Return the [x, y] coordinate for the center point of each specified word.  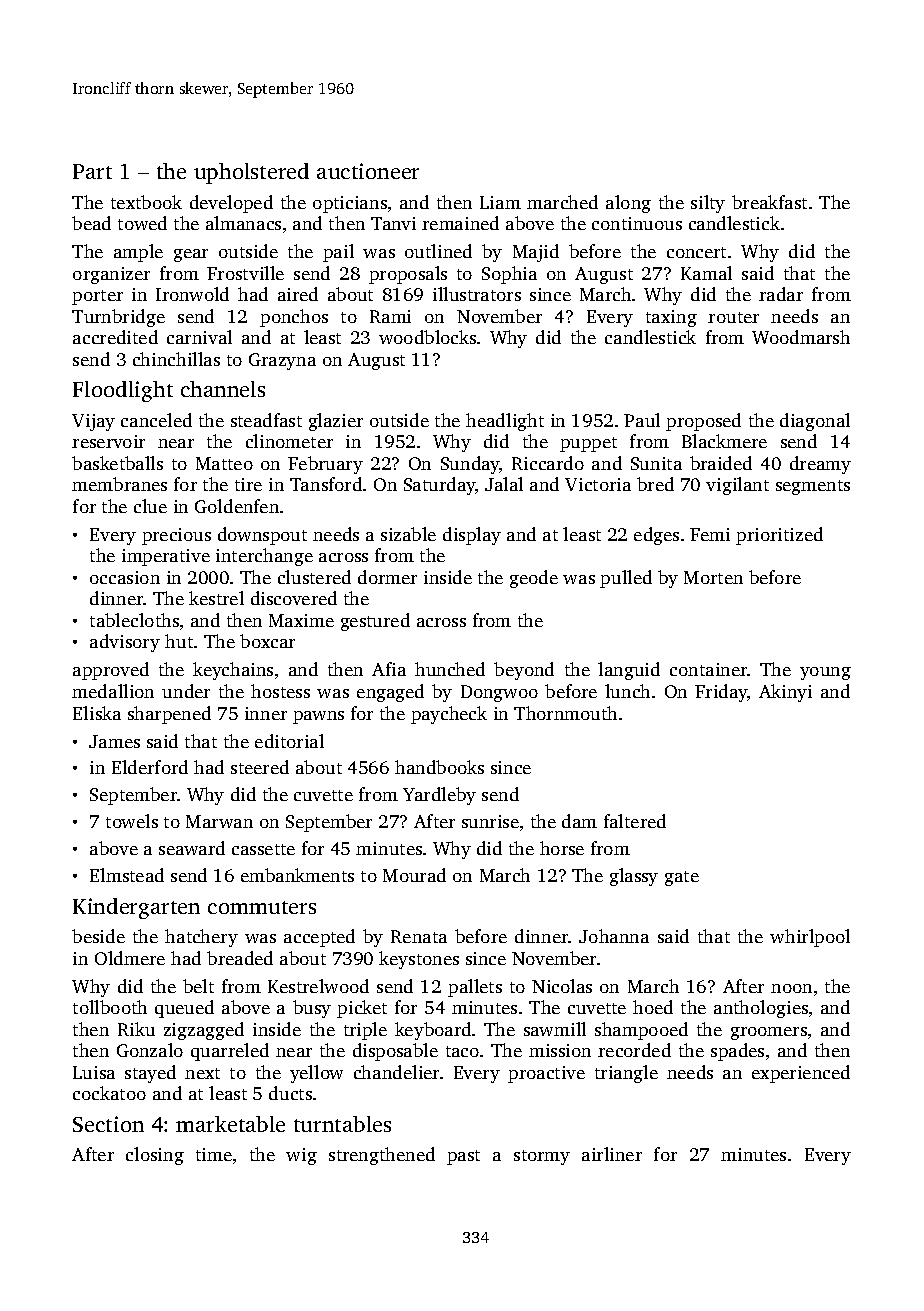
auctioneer [368, 171]
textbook [146, 202]
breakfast [769, 202]
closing [155, 1156]
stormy [542, 1157]
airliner [612, 1154]
